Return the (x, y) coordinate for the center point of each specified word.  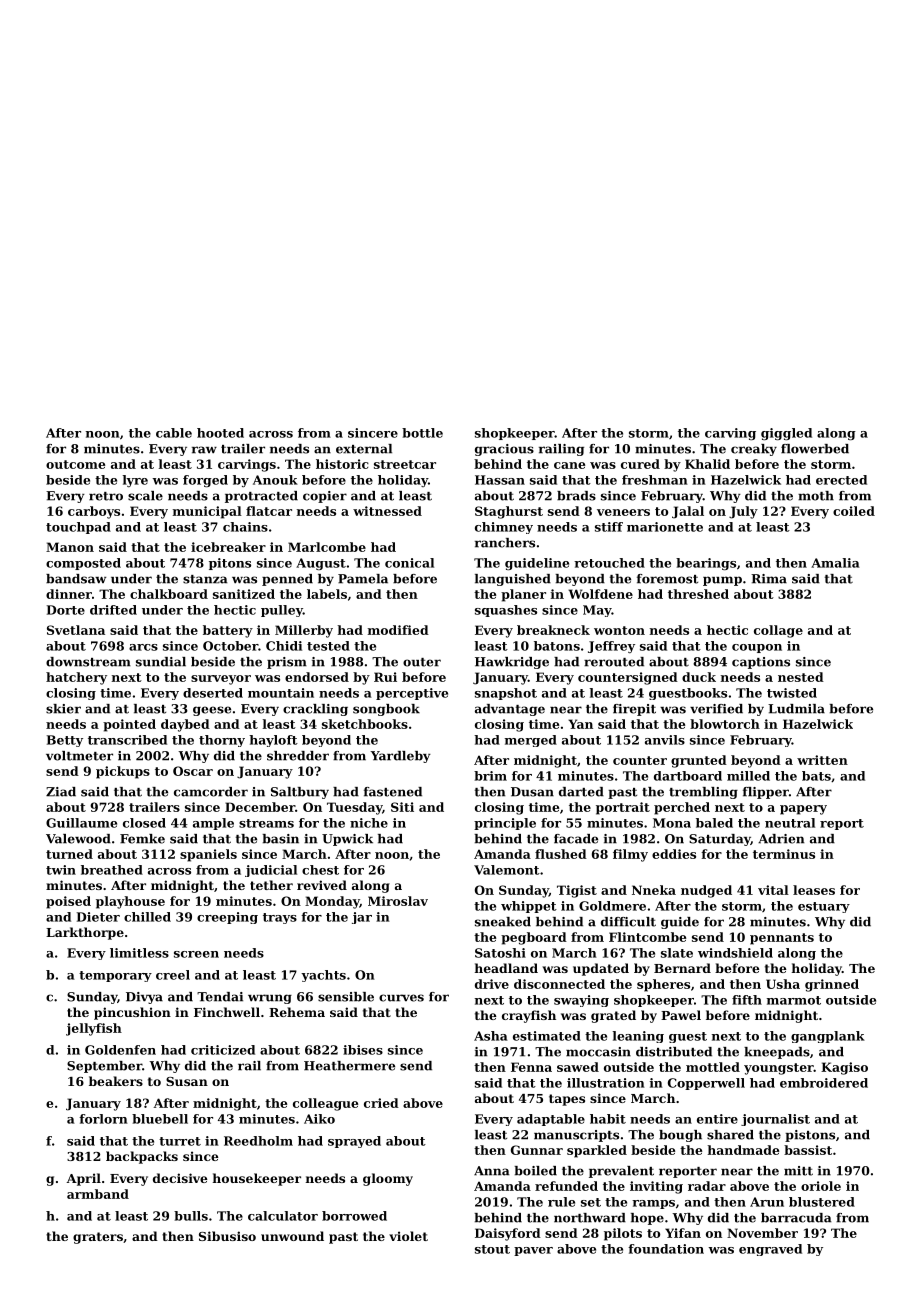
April (83, 1179)
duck (699, 677)
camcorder (211, 792)
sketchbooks (365, 724)
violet (408, 1236)
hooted (220, 433)
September (104, 1067)
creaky (754, 450)
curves (401, 998)
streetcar (405, 464)
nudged (706, 891)
